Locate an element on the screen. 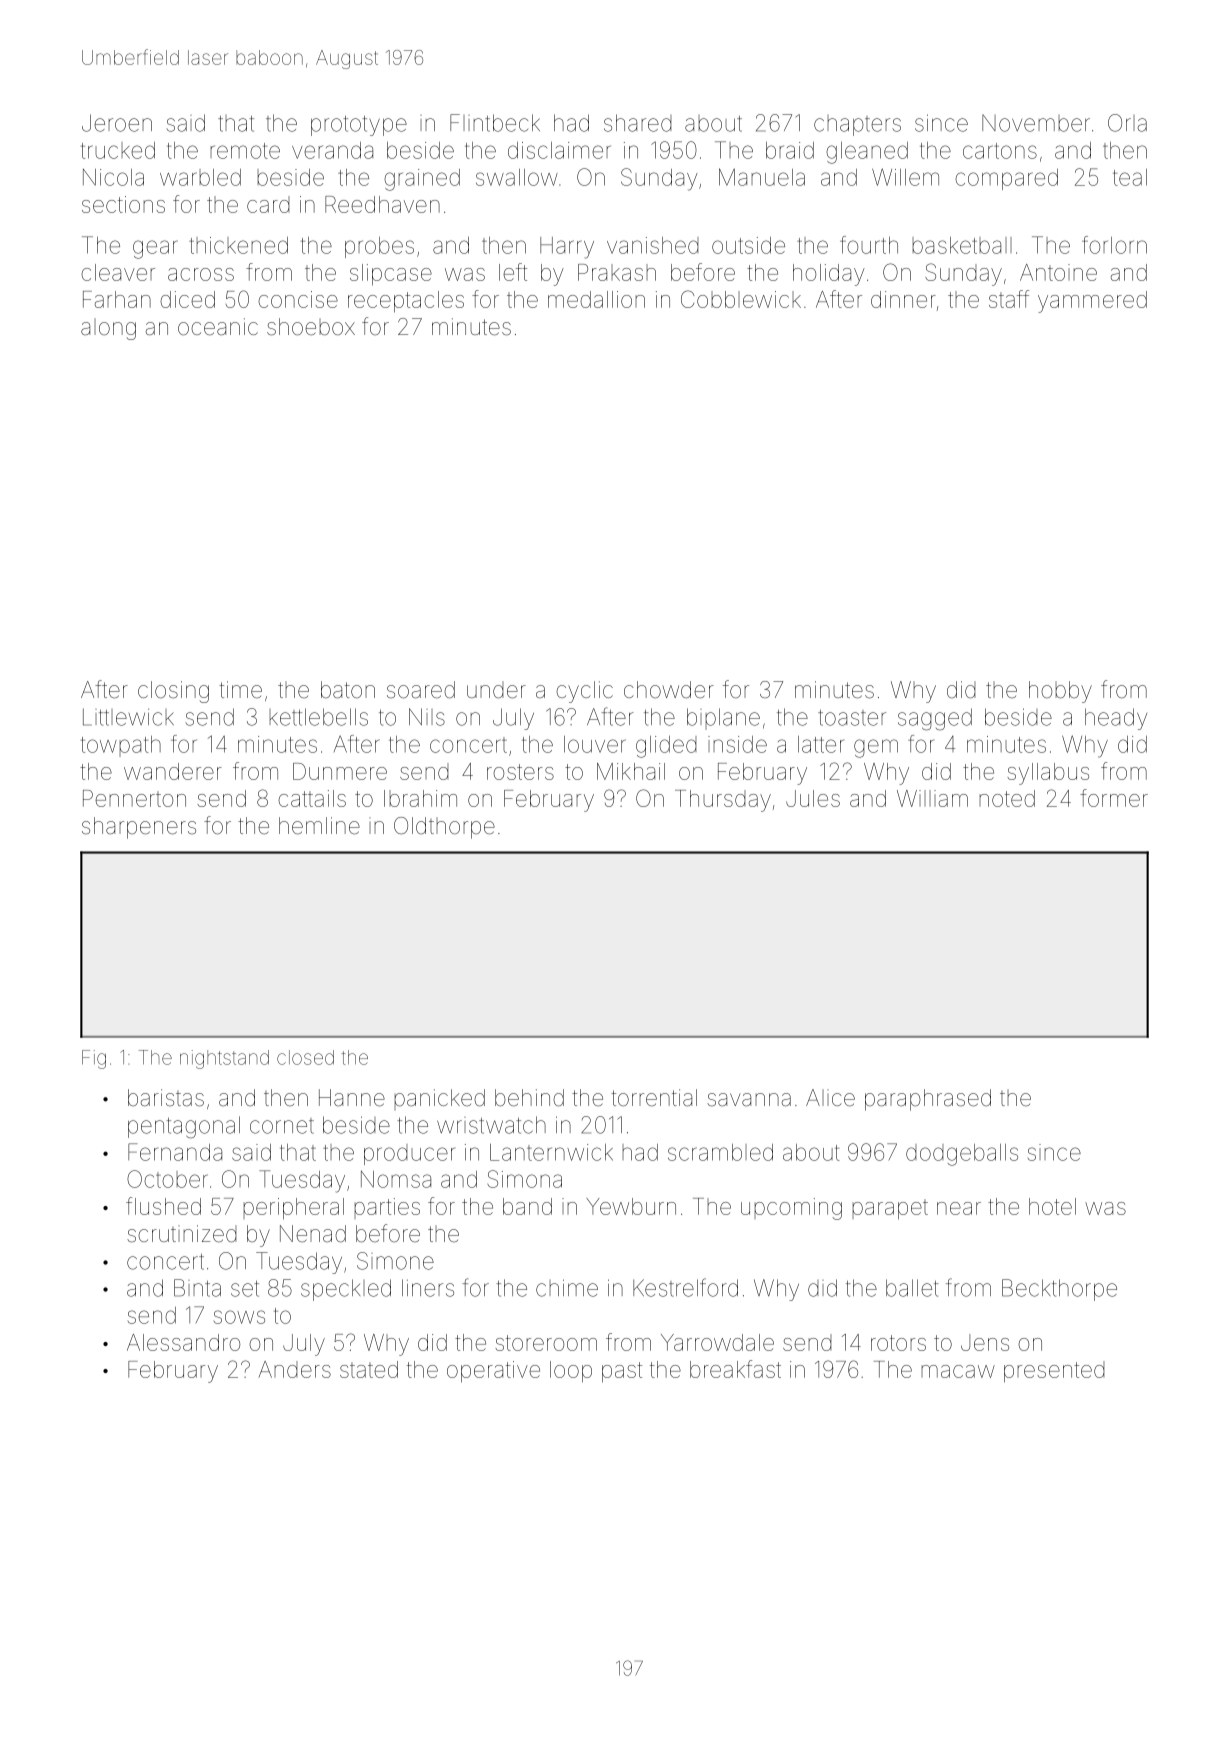 This screenshot has height=1738, width=1229. shared is located at coordinates (638, 123).
